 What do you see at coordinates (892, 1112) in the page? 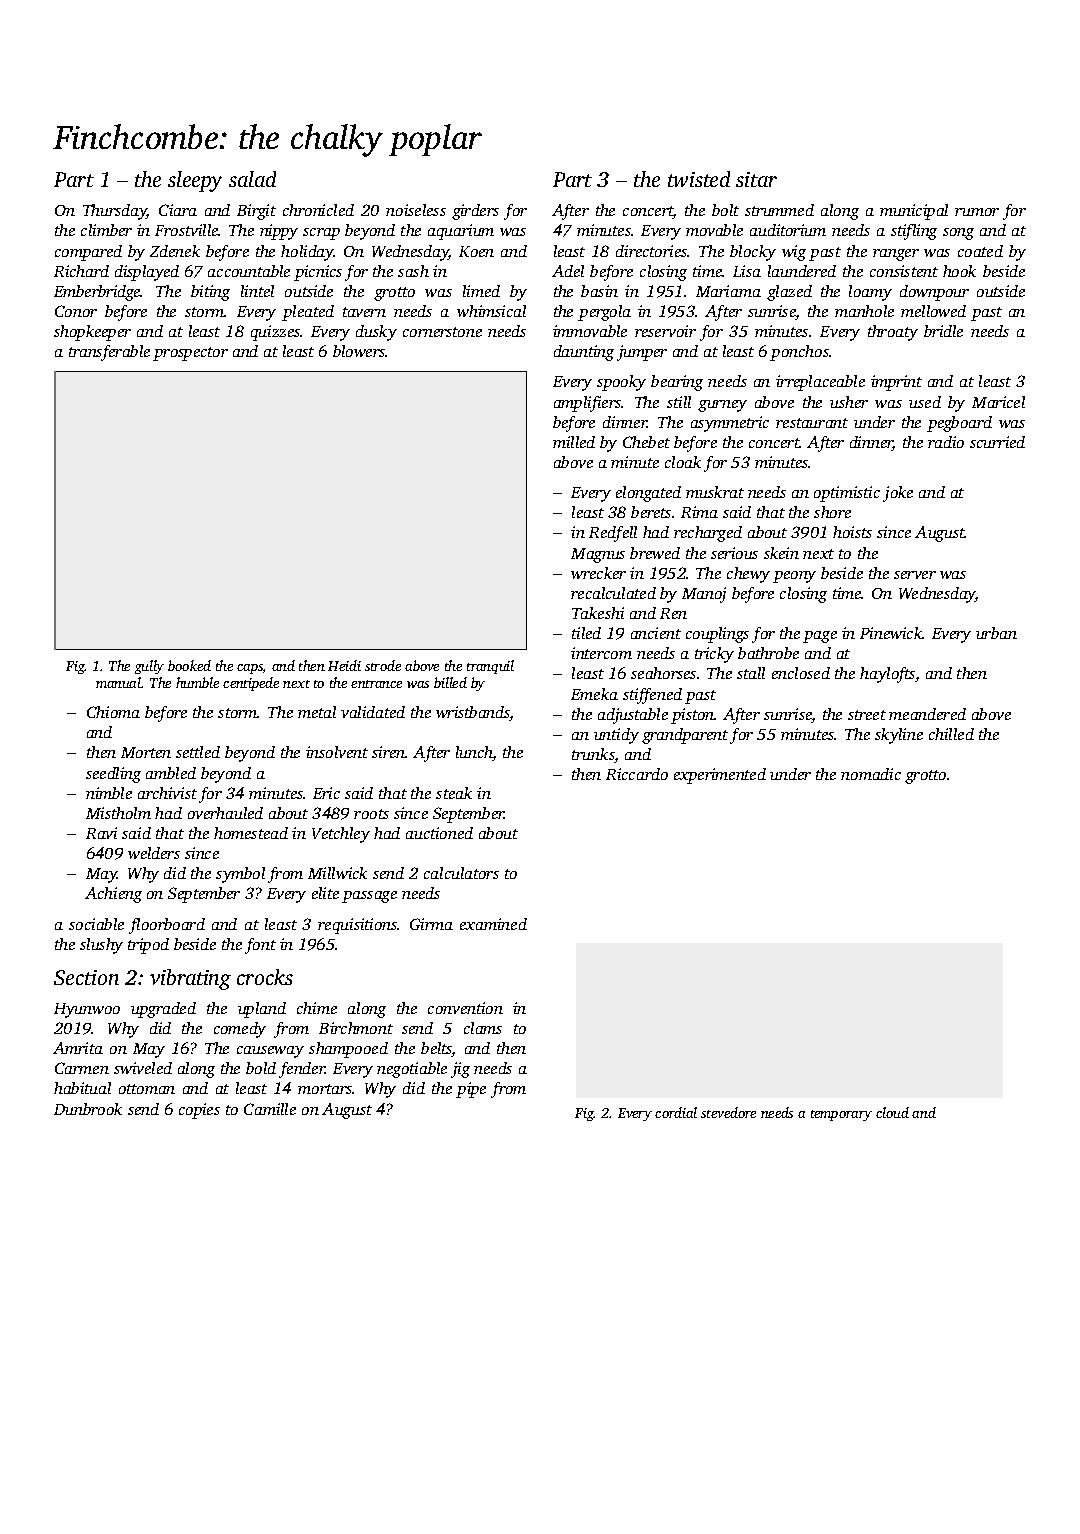
I see `cloud` at bounding box center [892, 1112].
